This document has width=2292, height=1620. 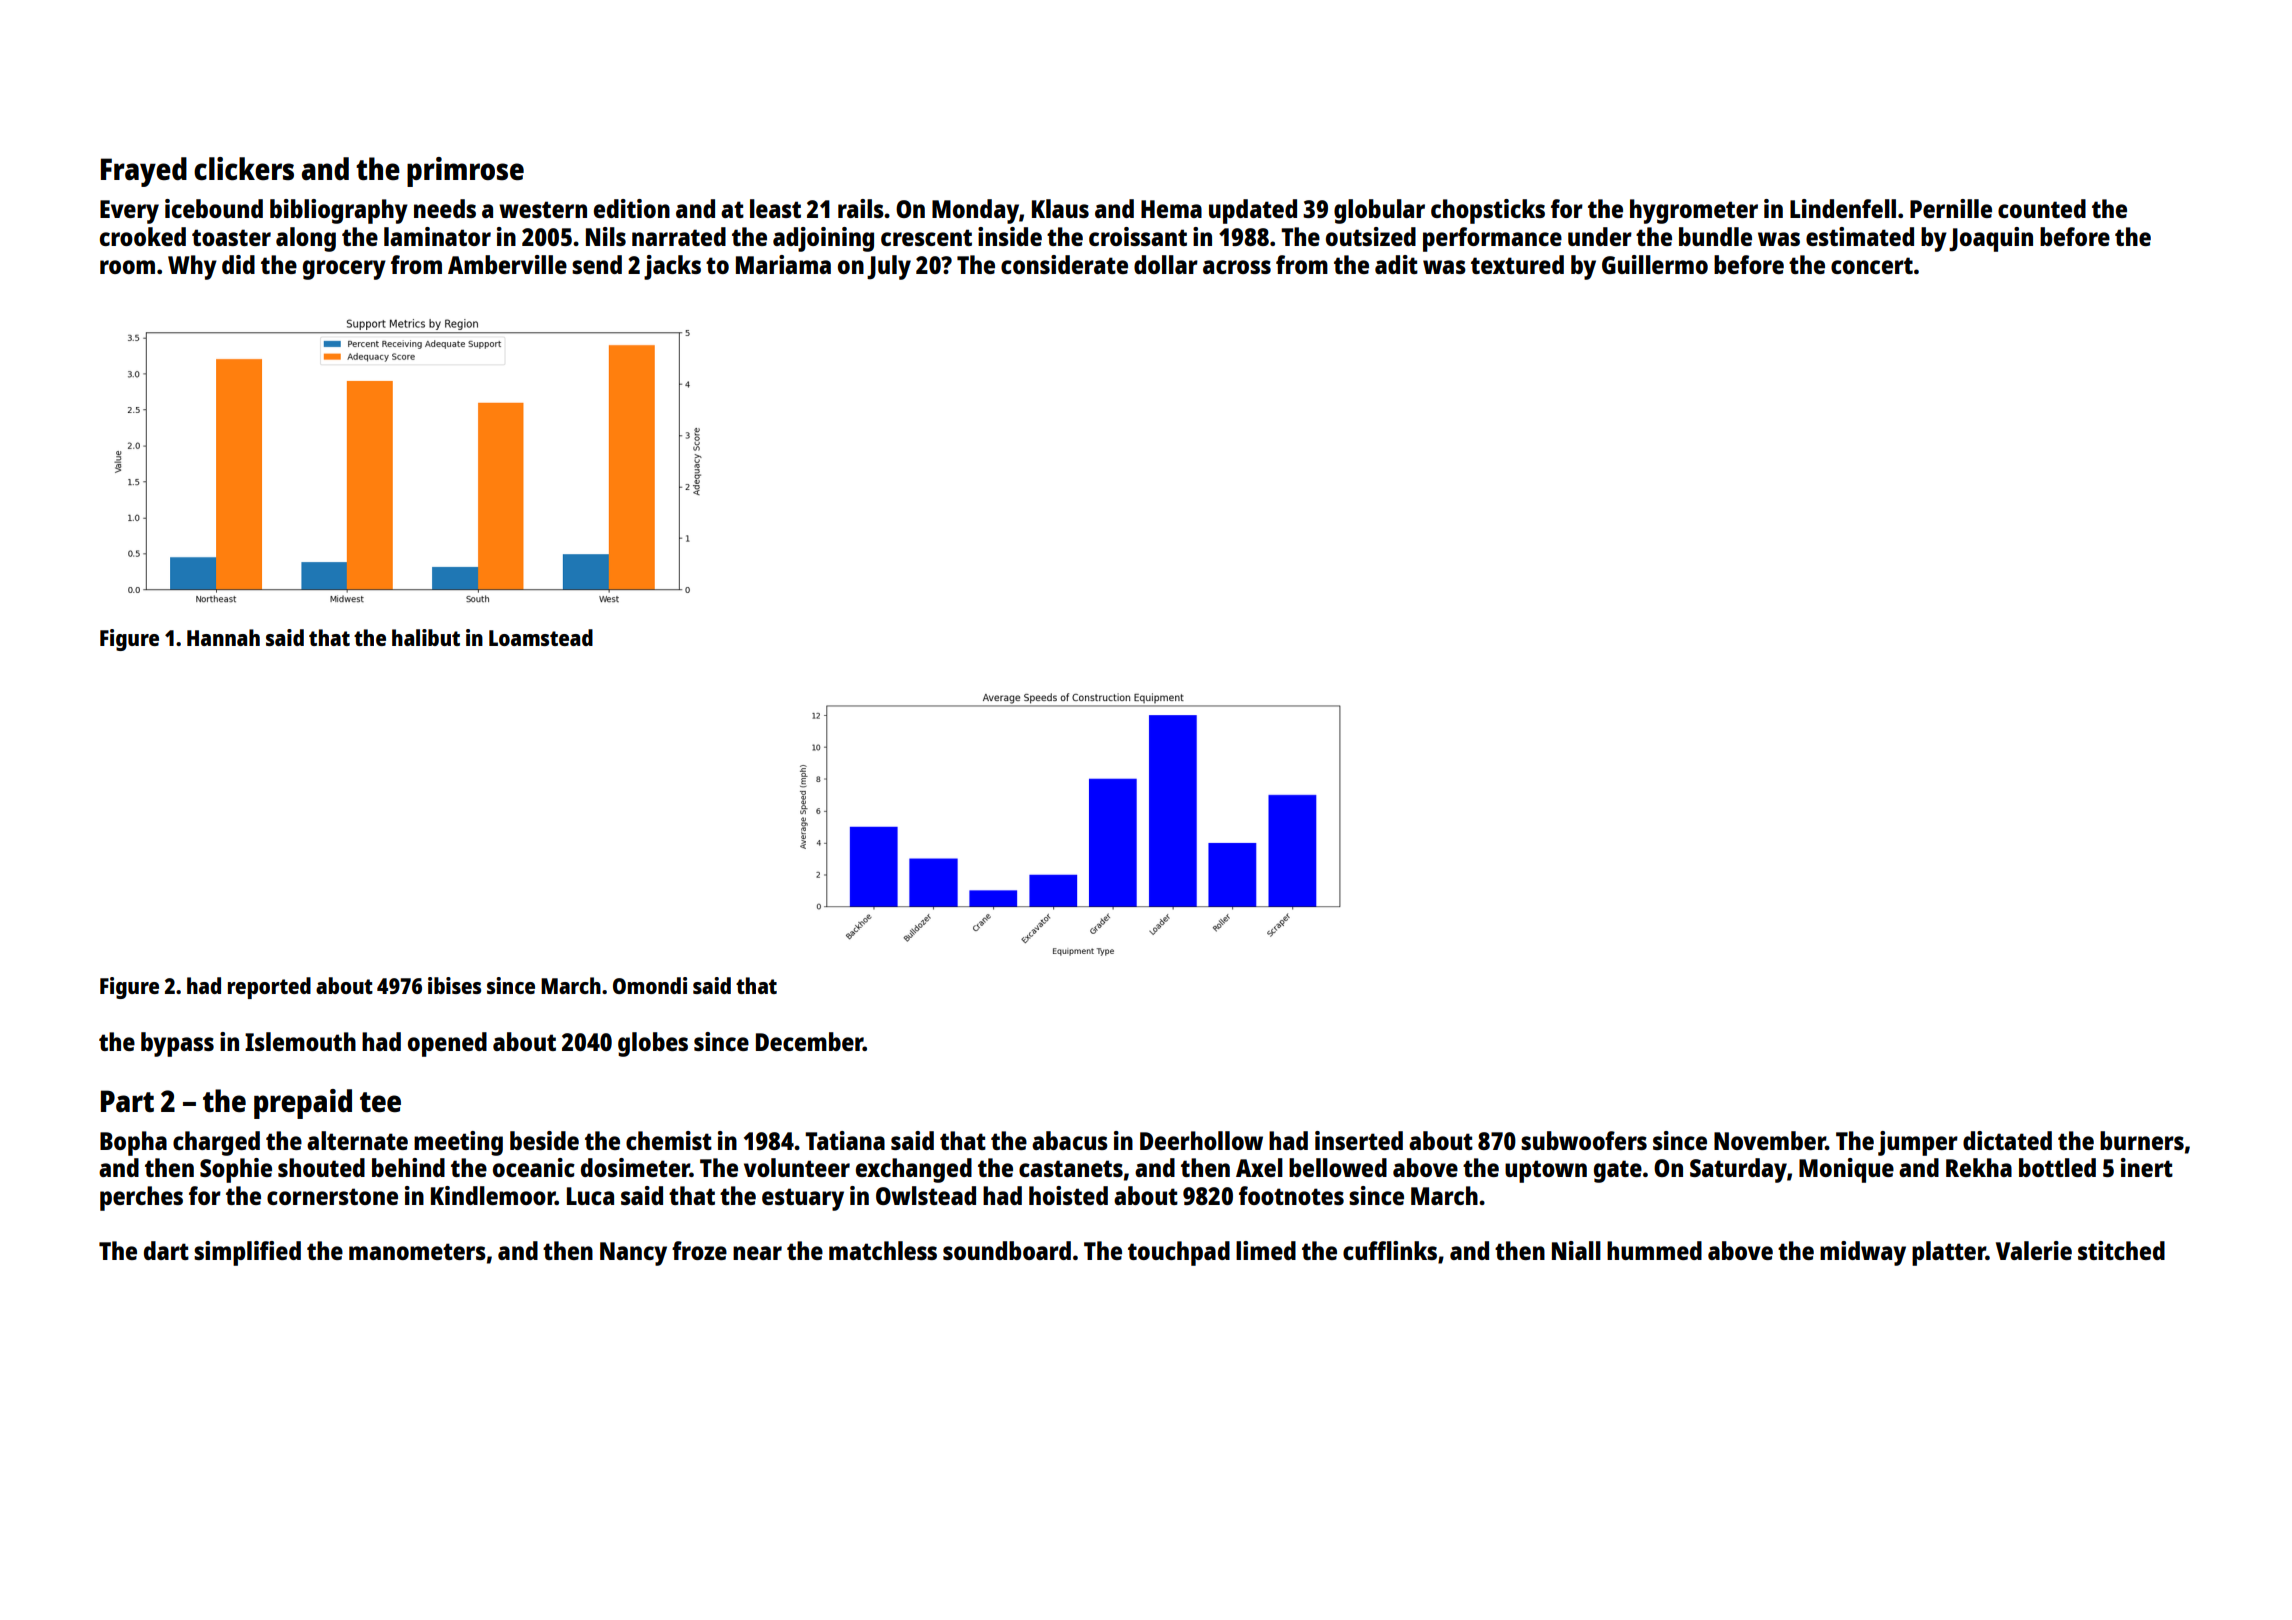 I want to click on Mariama, so click(x=783, y=264).
